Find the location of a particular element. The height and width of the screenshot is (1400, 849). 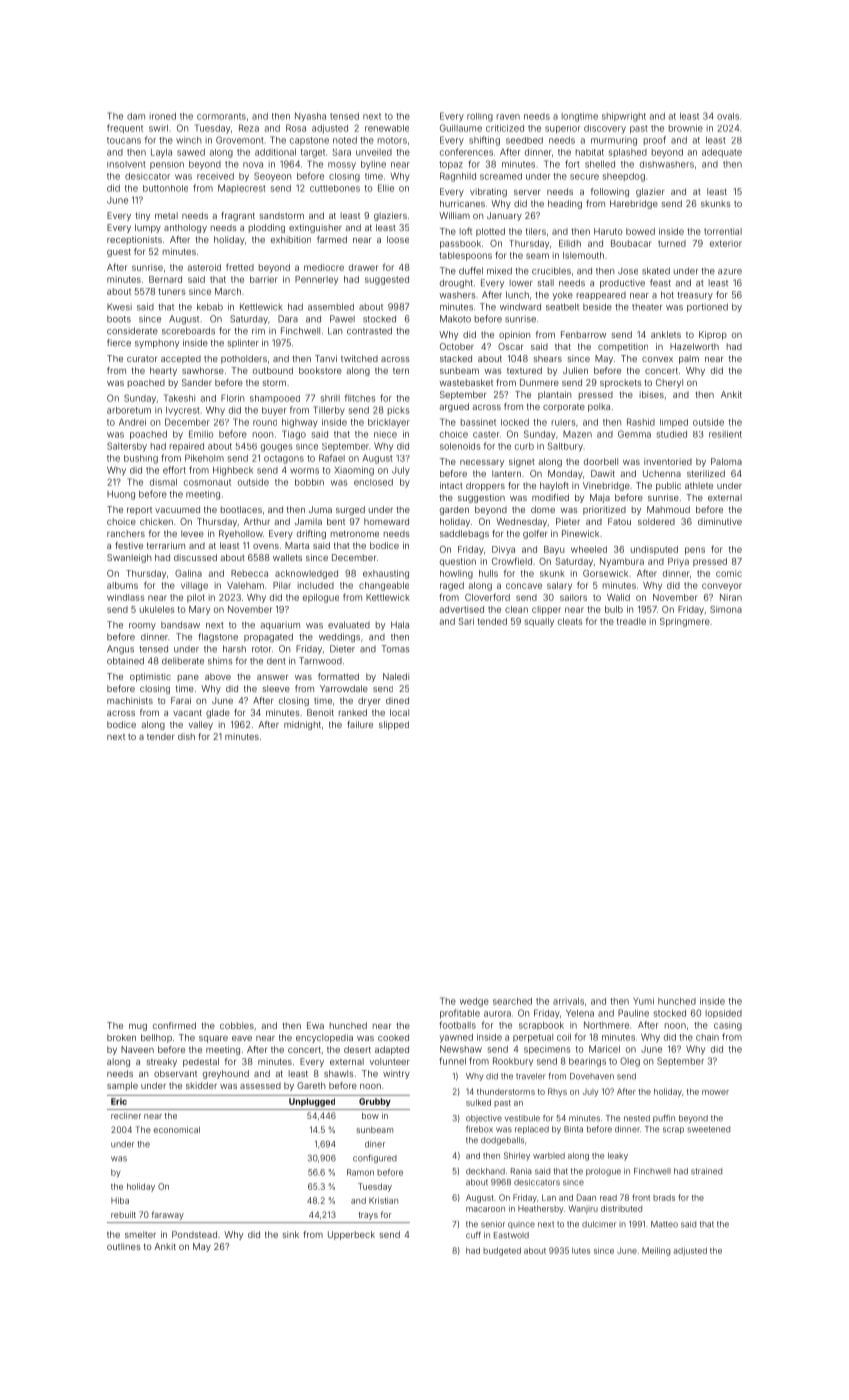

vestibule is located at coordinates (522, 1118).
